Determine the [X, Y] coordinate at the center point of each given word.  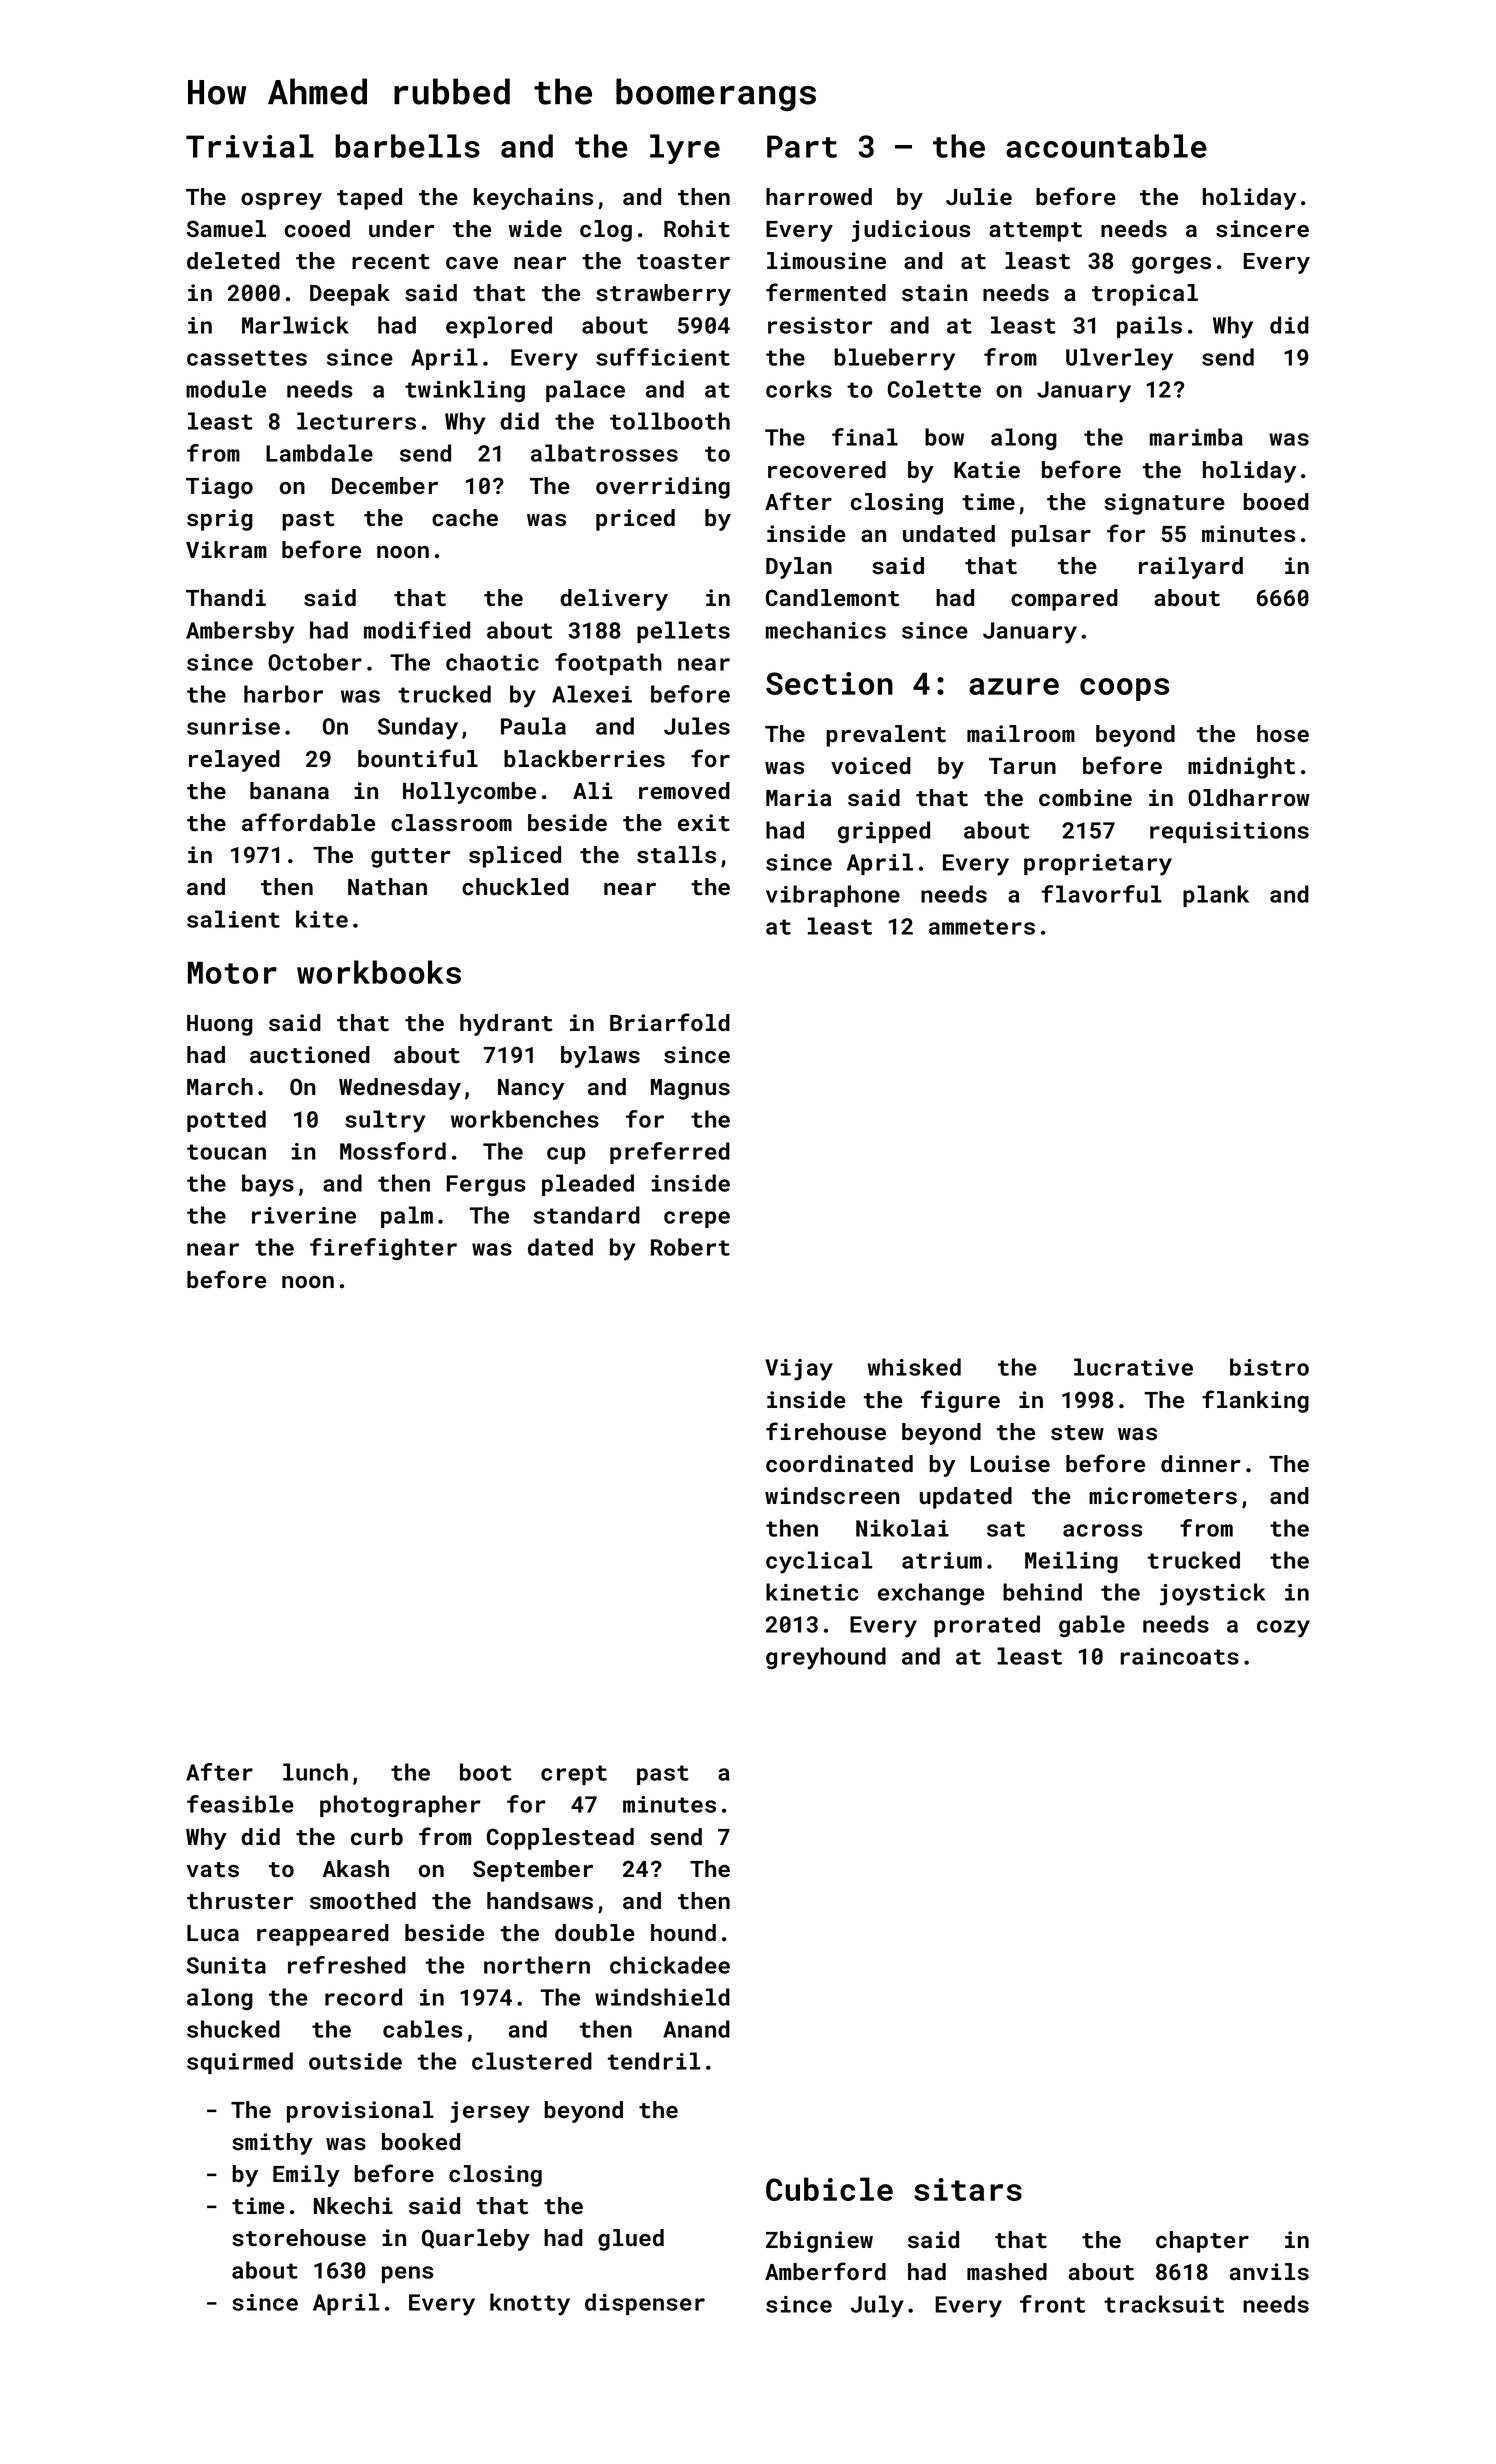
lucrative [1133, 1367]
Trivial [250, 146]
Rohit [697, 229]
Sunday [418, 728]
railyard [1191, 568]
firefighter [383, 1249]
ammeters [982, 927]
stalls [676, 855]
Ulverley [1119, 359]
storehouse [299, 2238]
